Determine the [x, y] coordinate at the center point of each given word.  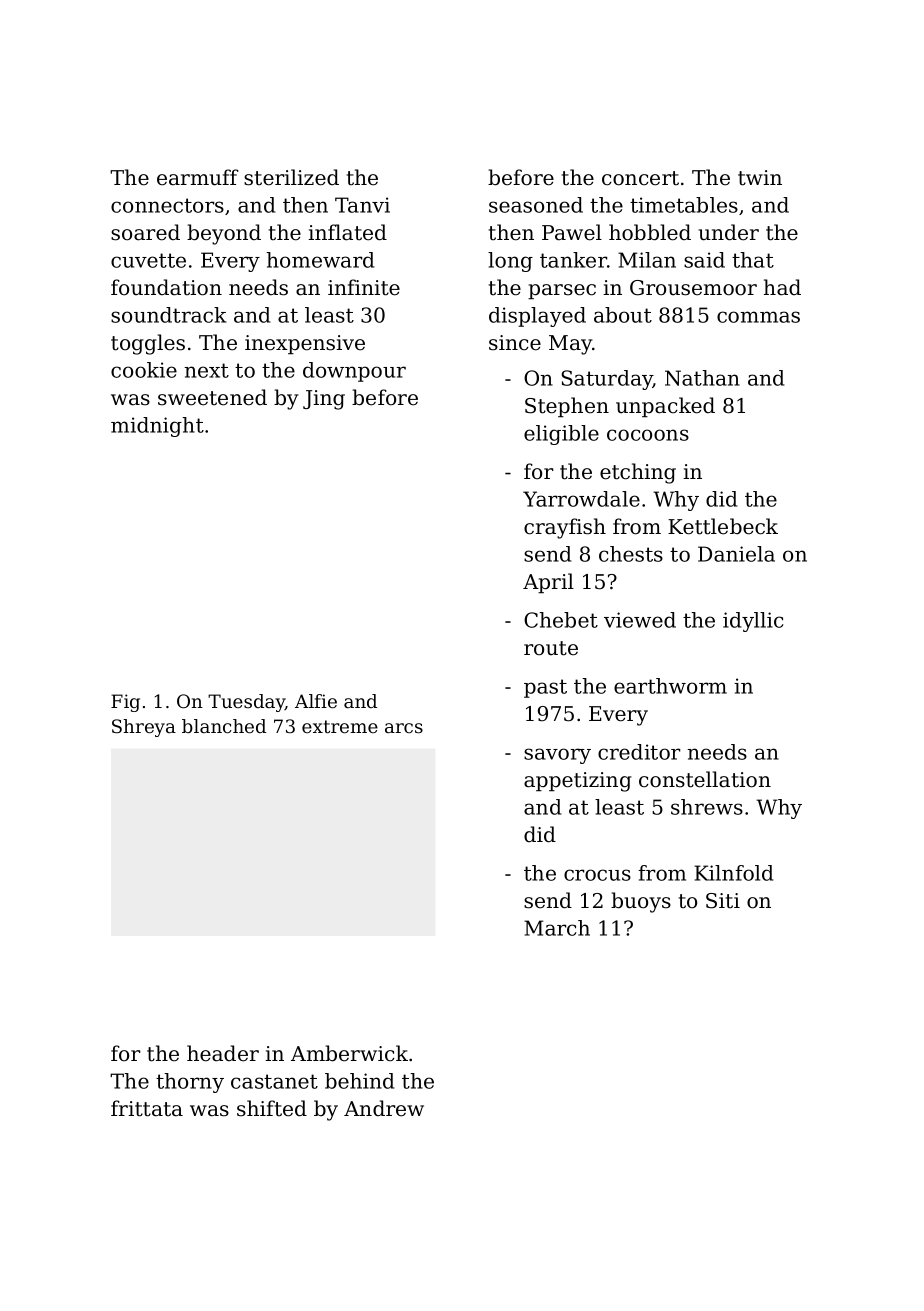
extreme [340, 727]
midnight [157, 427]
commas [758, 317]
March [557, 928]
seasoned [536, 205]
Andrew [384, 1108]
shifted [272, 1108]
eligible [561, 435]
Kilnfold [733, 873]
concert [640, 178]
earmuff [198, 177]
